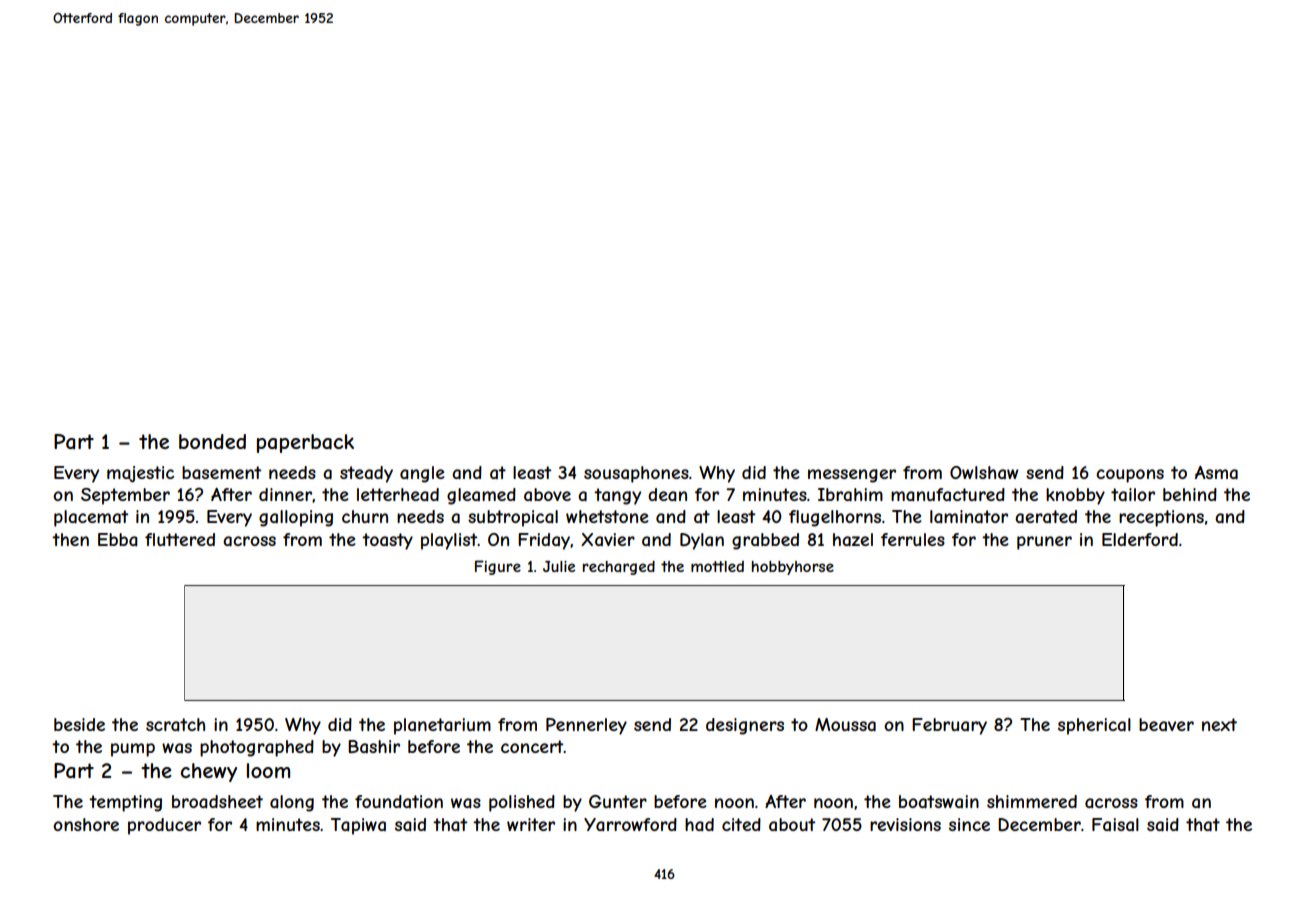 Image resolution: width=1308 pixels, height=924 pixels. I want to click on Tapiwa, so click(358, 826).
